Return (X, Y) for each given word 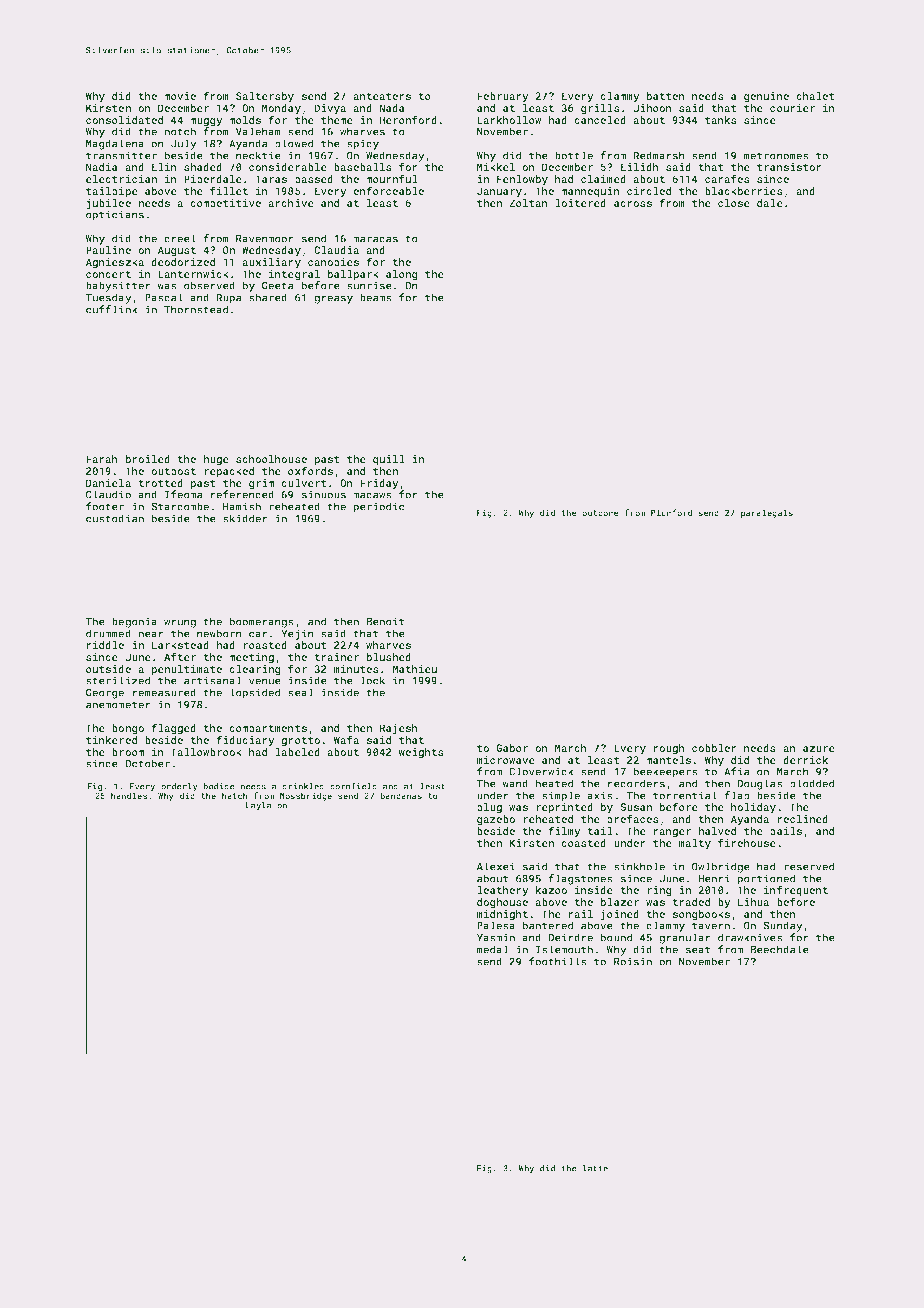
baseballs (363, 167)
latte (595, 1168)
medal (492, 949)
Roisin (633, 962)
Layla (258, 806)
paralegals (767, 513)
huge (216, 460)
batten (666, 96)
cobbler (714, 748)
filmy (564, 832)
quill (389, 460)
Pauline (108, 250)
